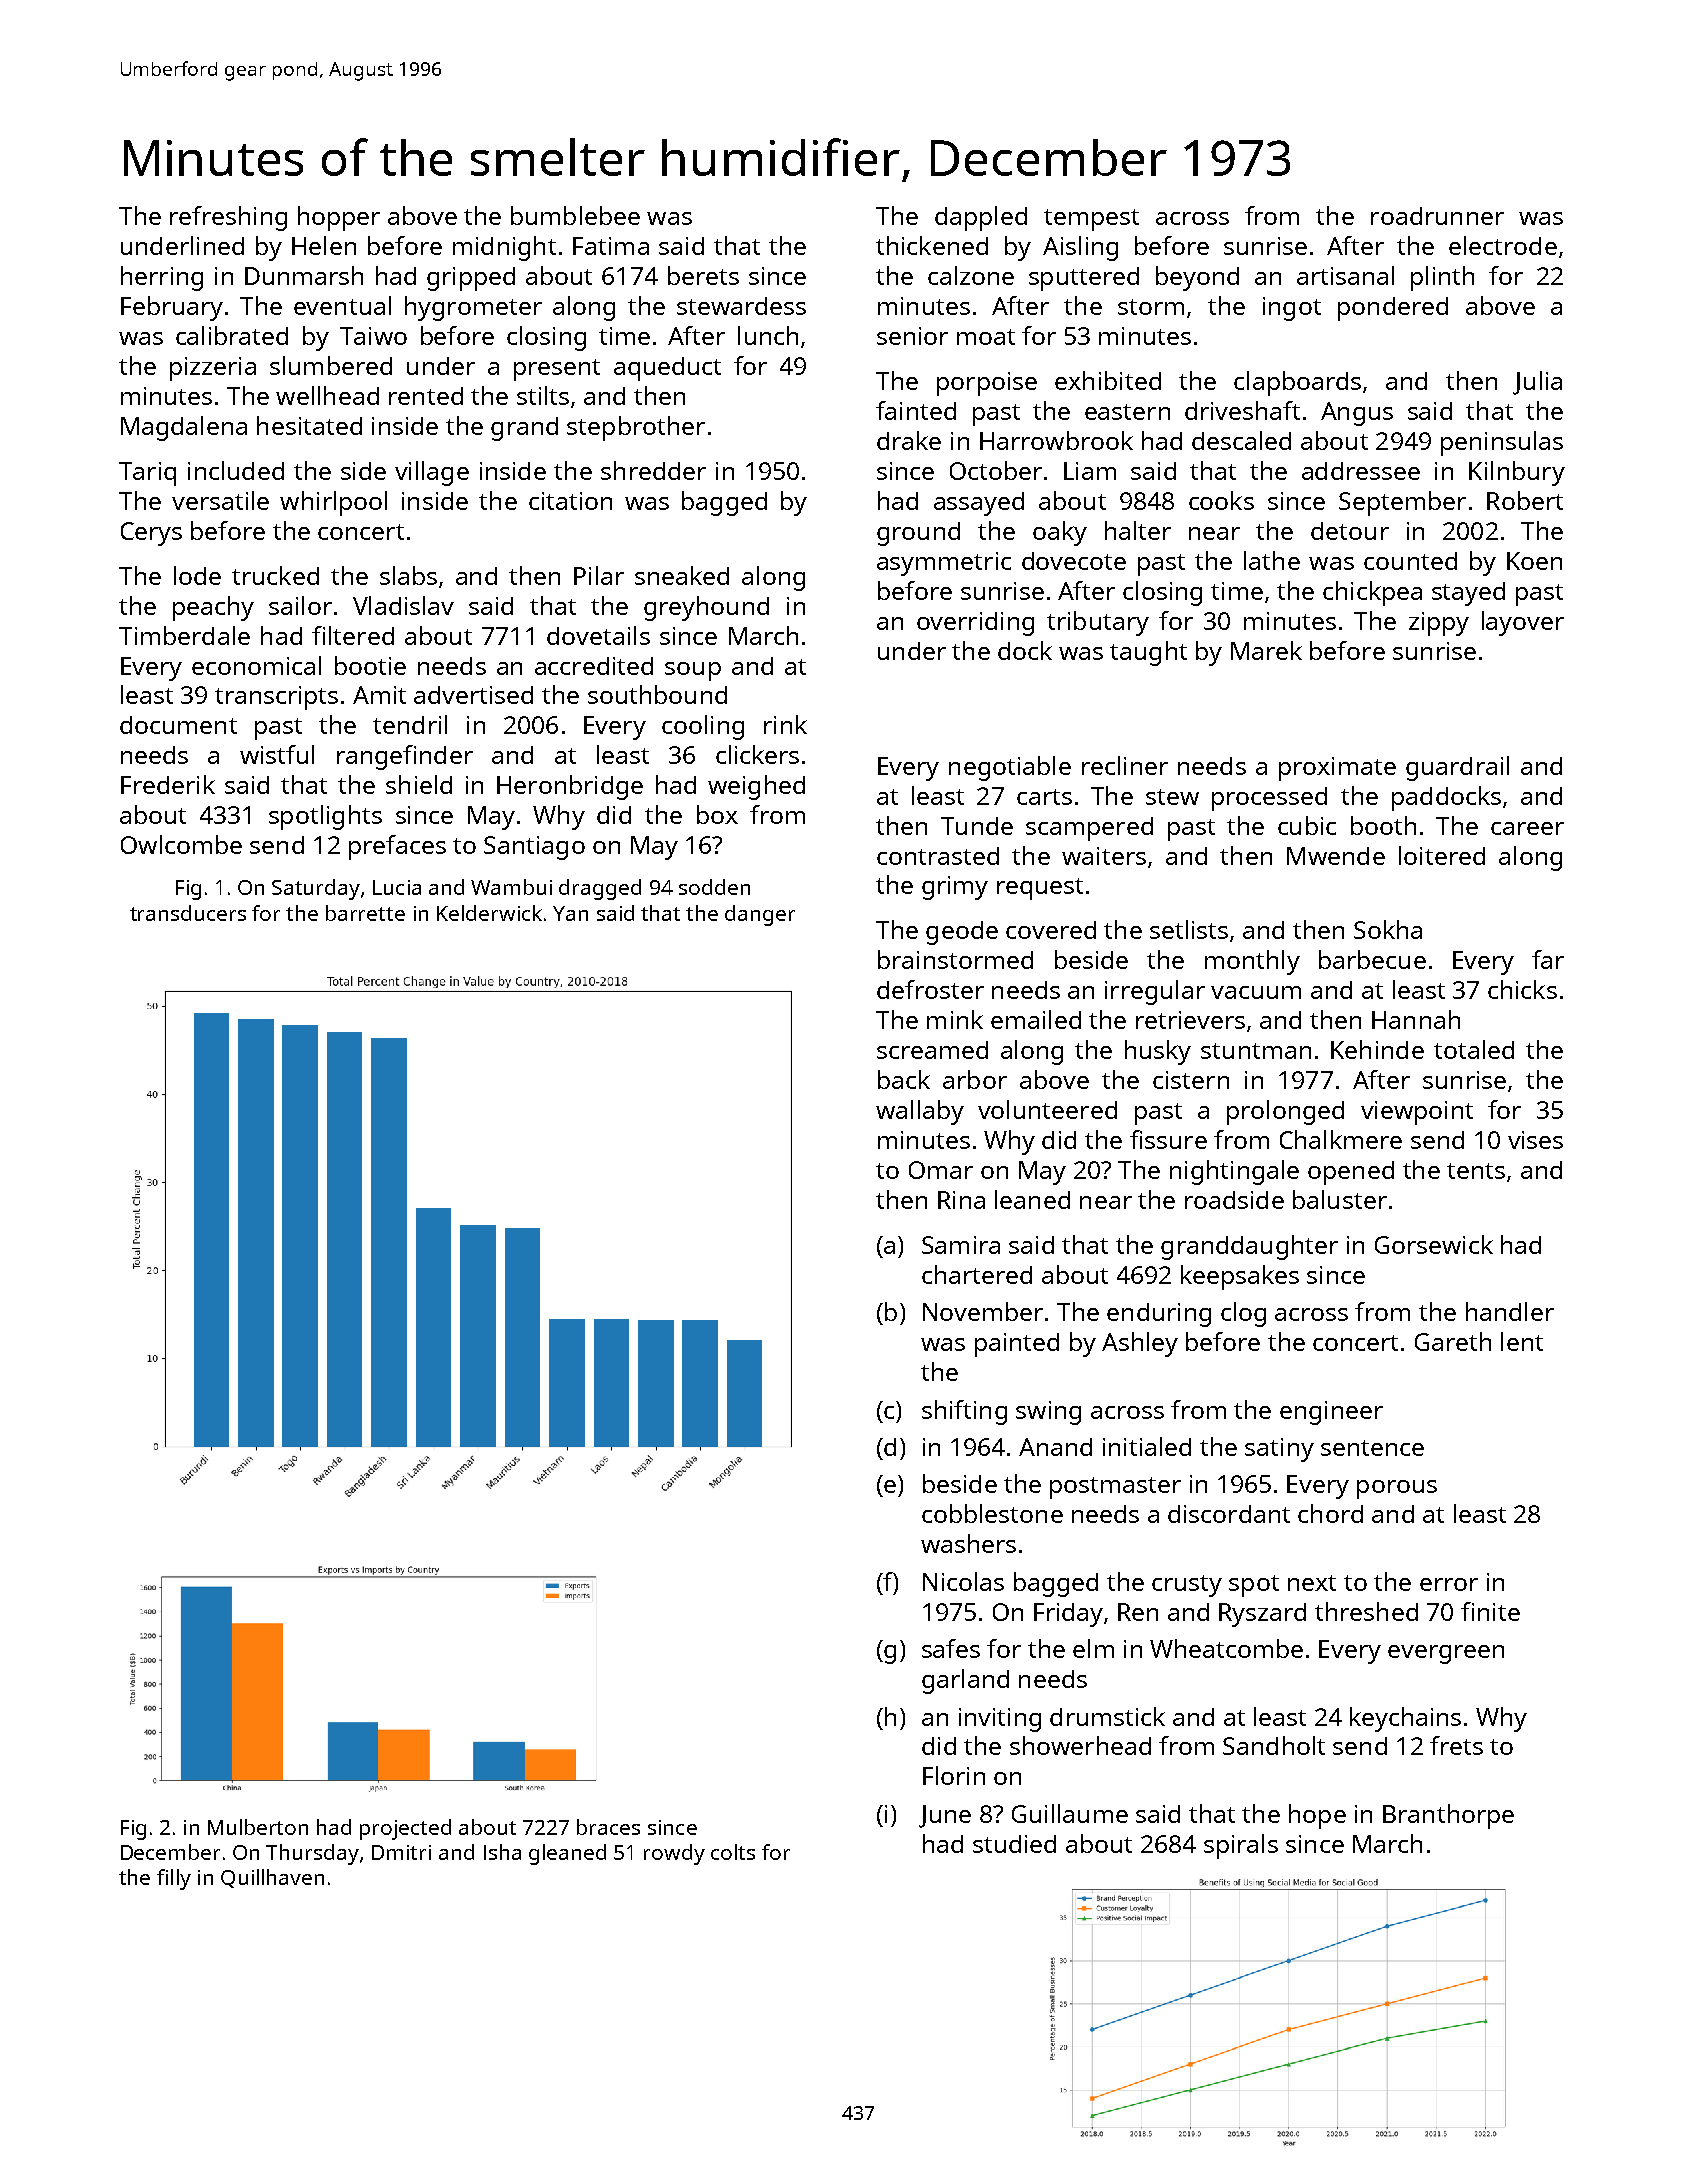 This document has height=2178, width=1683. What do you see at coordinates (1266, 650) in the document?
I see `Marek` at bounding box center [1266, 650].
